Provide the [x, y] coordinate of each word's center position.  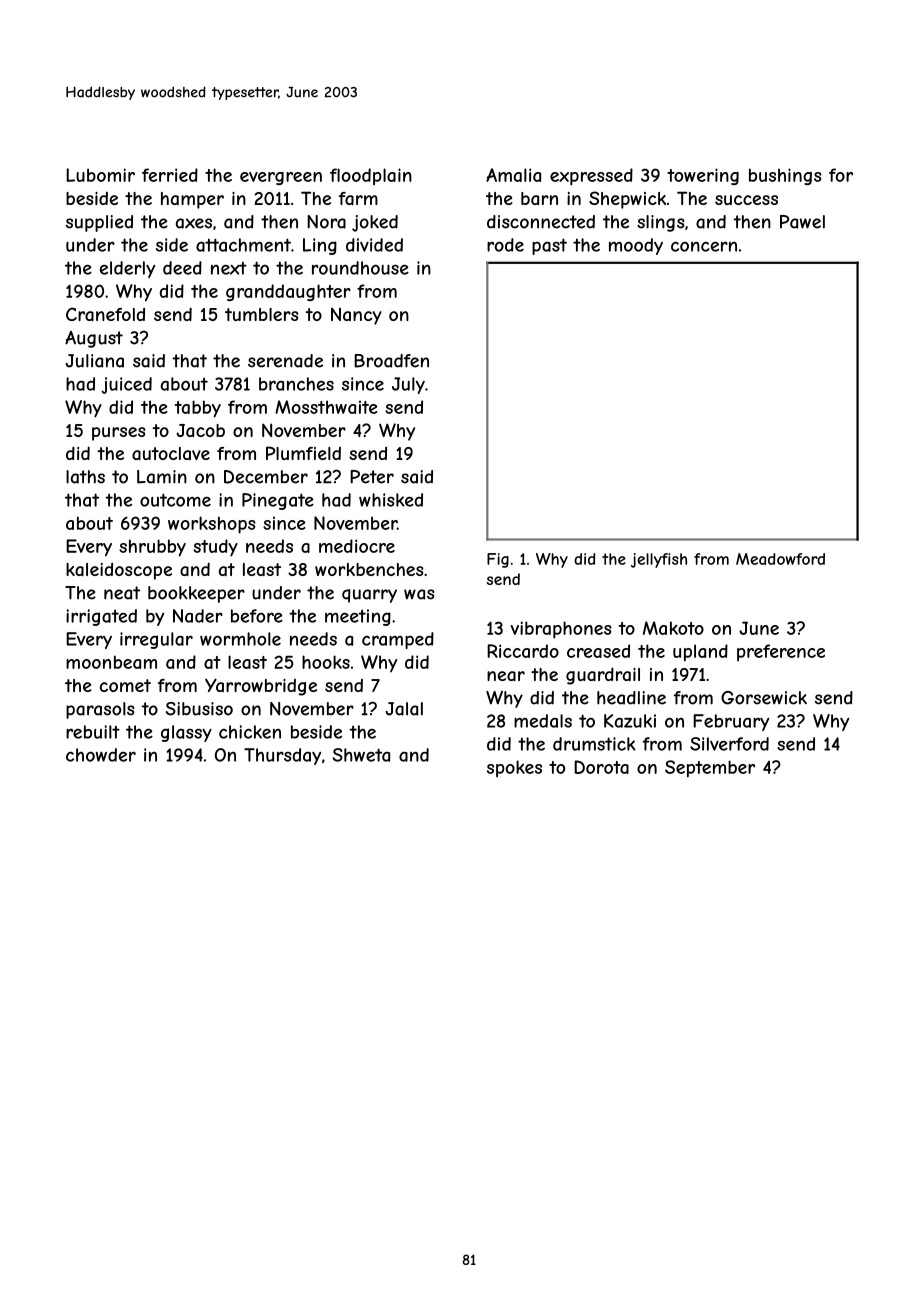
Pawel [802, 222]
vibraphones [561, 630]
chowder [101, 755]
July [408, 385]
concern [704, 246]
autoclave [171, 453]
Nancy [356, 316]
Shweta [361, 755]
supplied [99, 223]
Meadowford [780, 559]
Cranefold [105, 314]
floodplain [371, 176]
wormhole [240, 639]
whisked [391, 500]
